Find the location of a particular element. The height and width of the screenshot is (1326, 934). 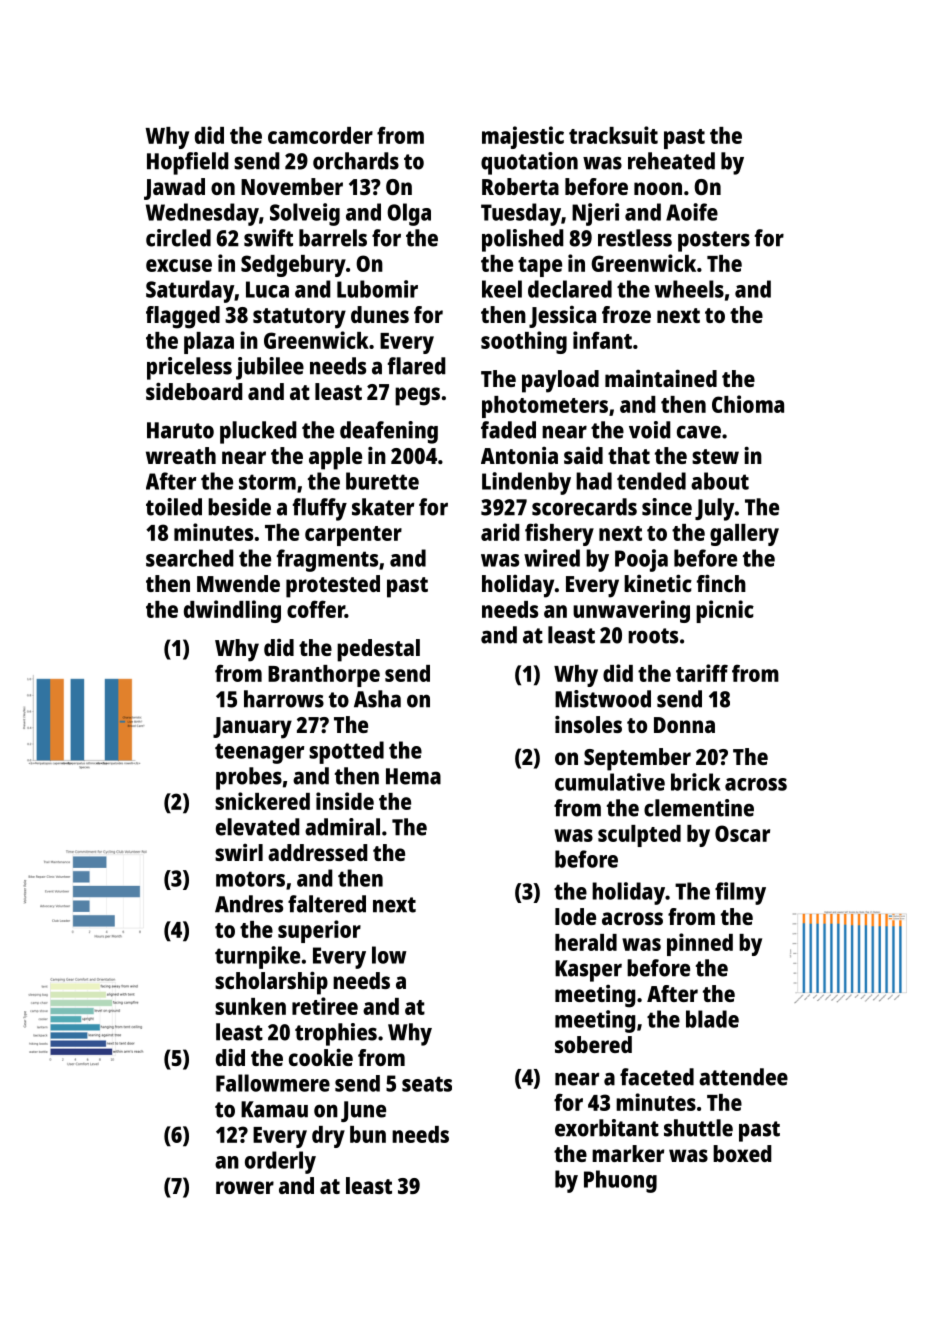

Roberta is located at coordinates (520, 186).
